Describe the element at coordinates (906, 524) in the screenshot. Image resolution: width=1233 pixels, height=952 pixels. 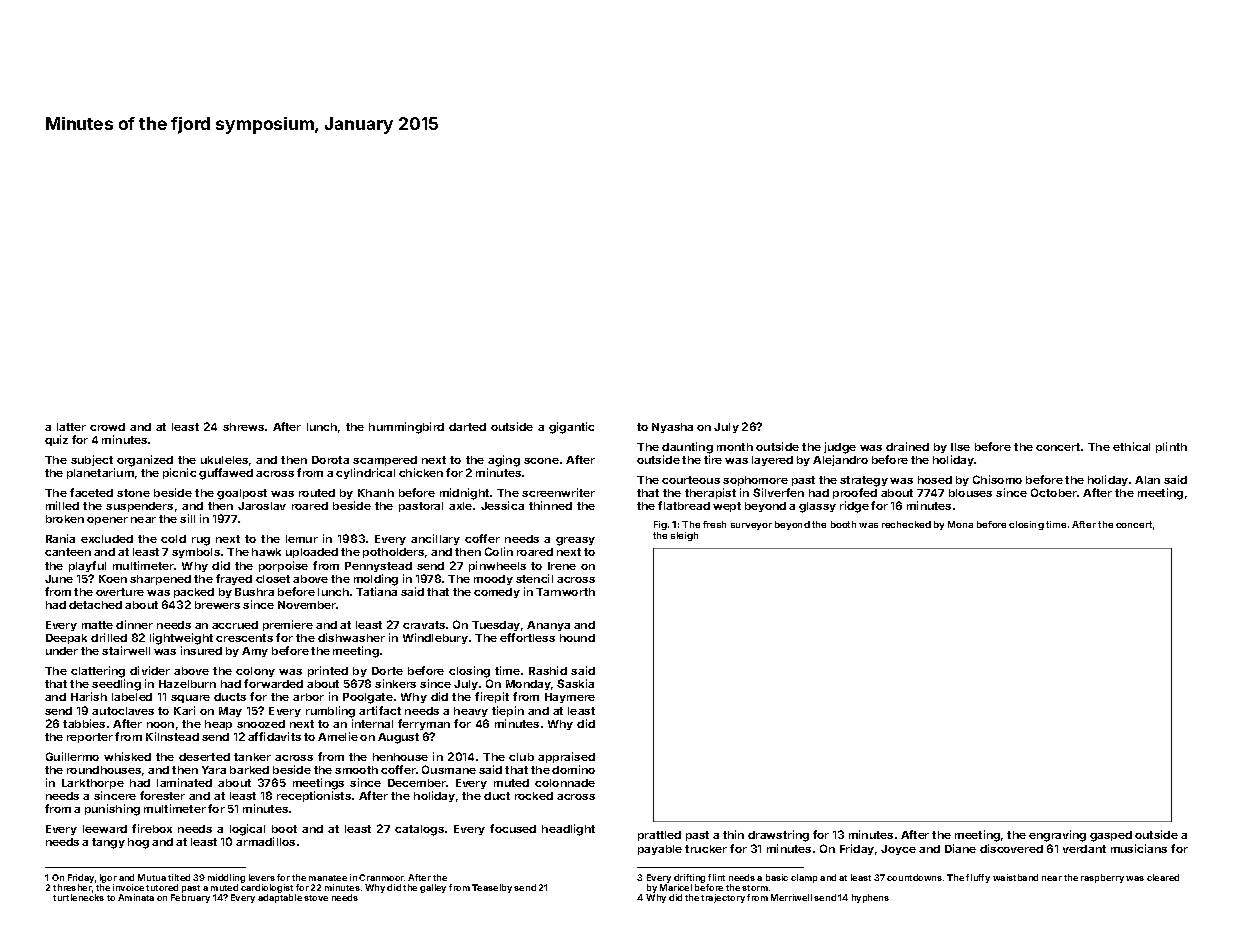
I see `rechecked` at that location.
